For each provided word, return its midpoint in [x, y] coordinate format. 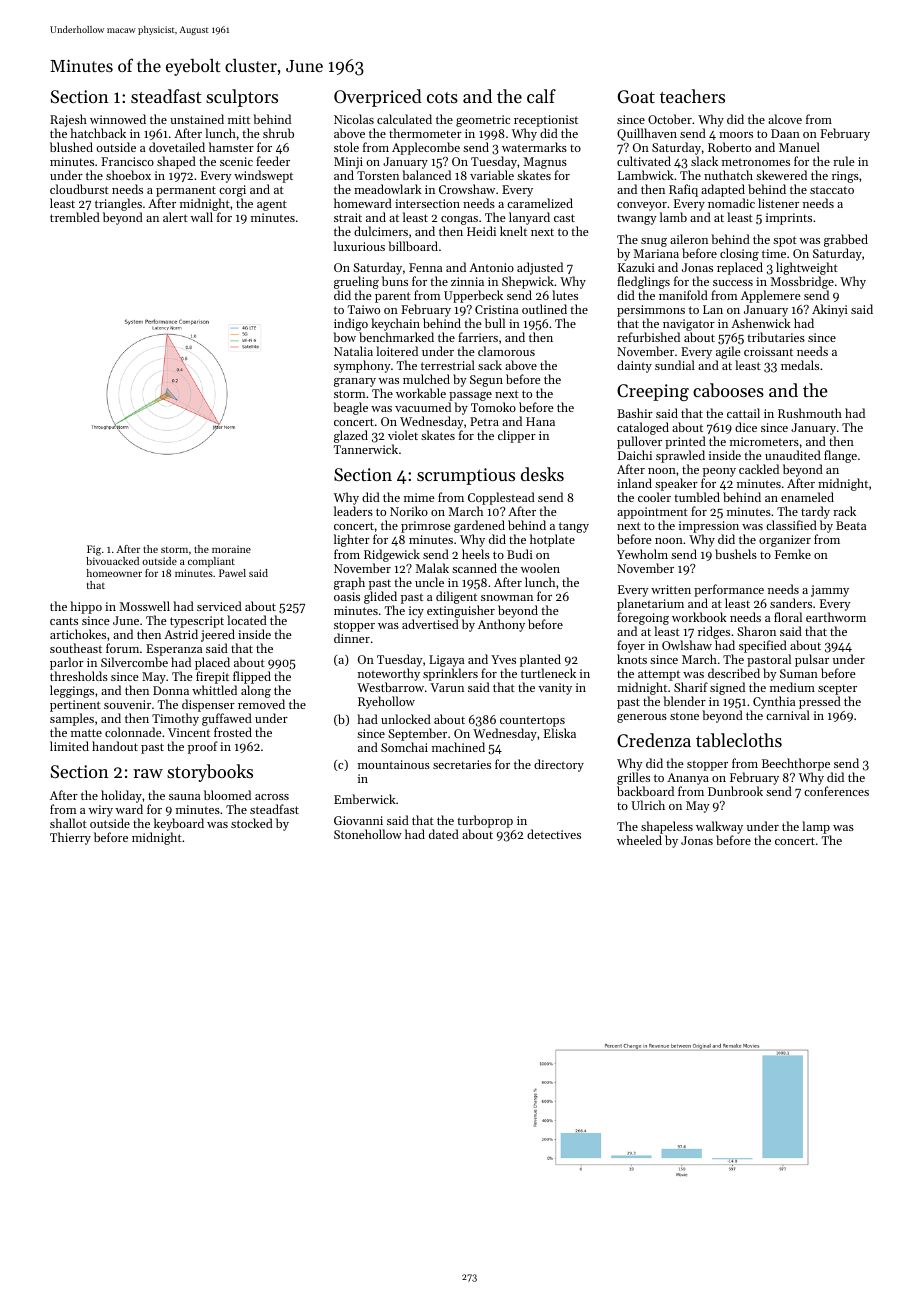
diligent [456, 597]
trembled [75, 217]
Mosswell [145, 606]
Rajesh [68, 120]
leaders [353, 511]
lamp [816, 828]
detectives [554, 834]
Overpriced [378, 98]
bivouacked [112, 561]
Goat [636, 96]
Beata [851, 525]
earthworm [836, 617]
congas [459, 221]
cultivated [644, 161]
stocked [252, 823]
